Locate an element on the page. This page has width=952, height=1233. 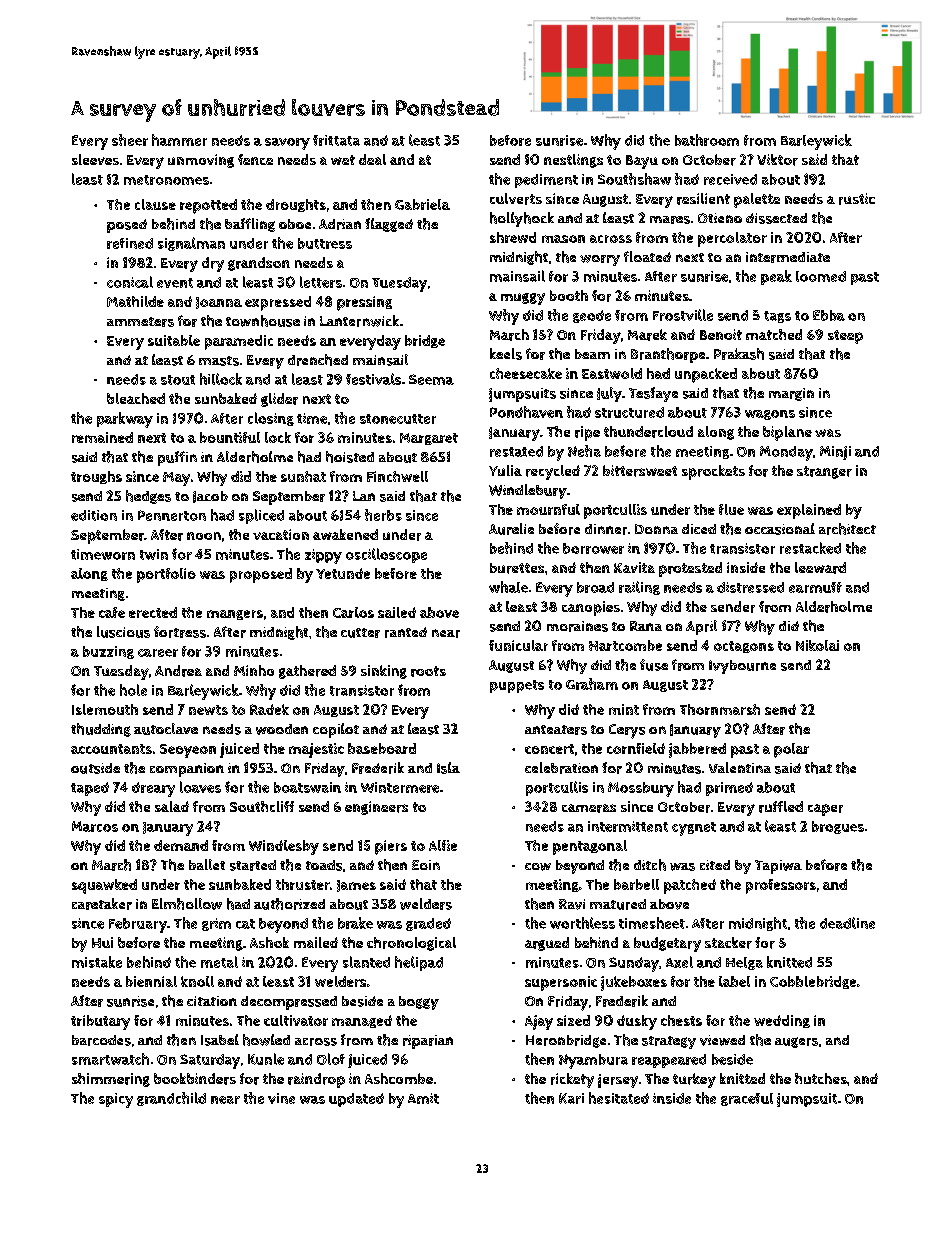
companion is located at coordinates (187, 770).
